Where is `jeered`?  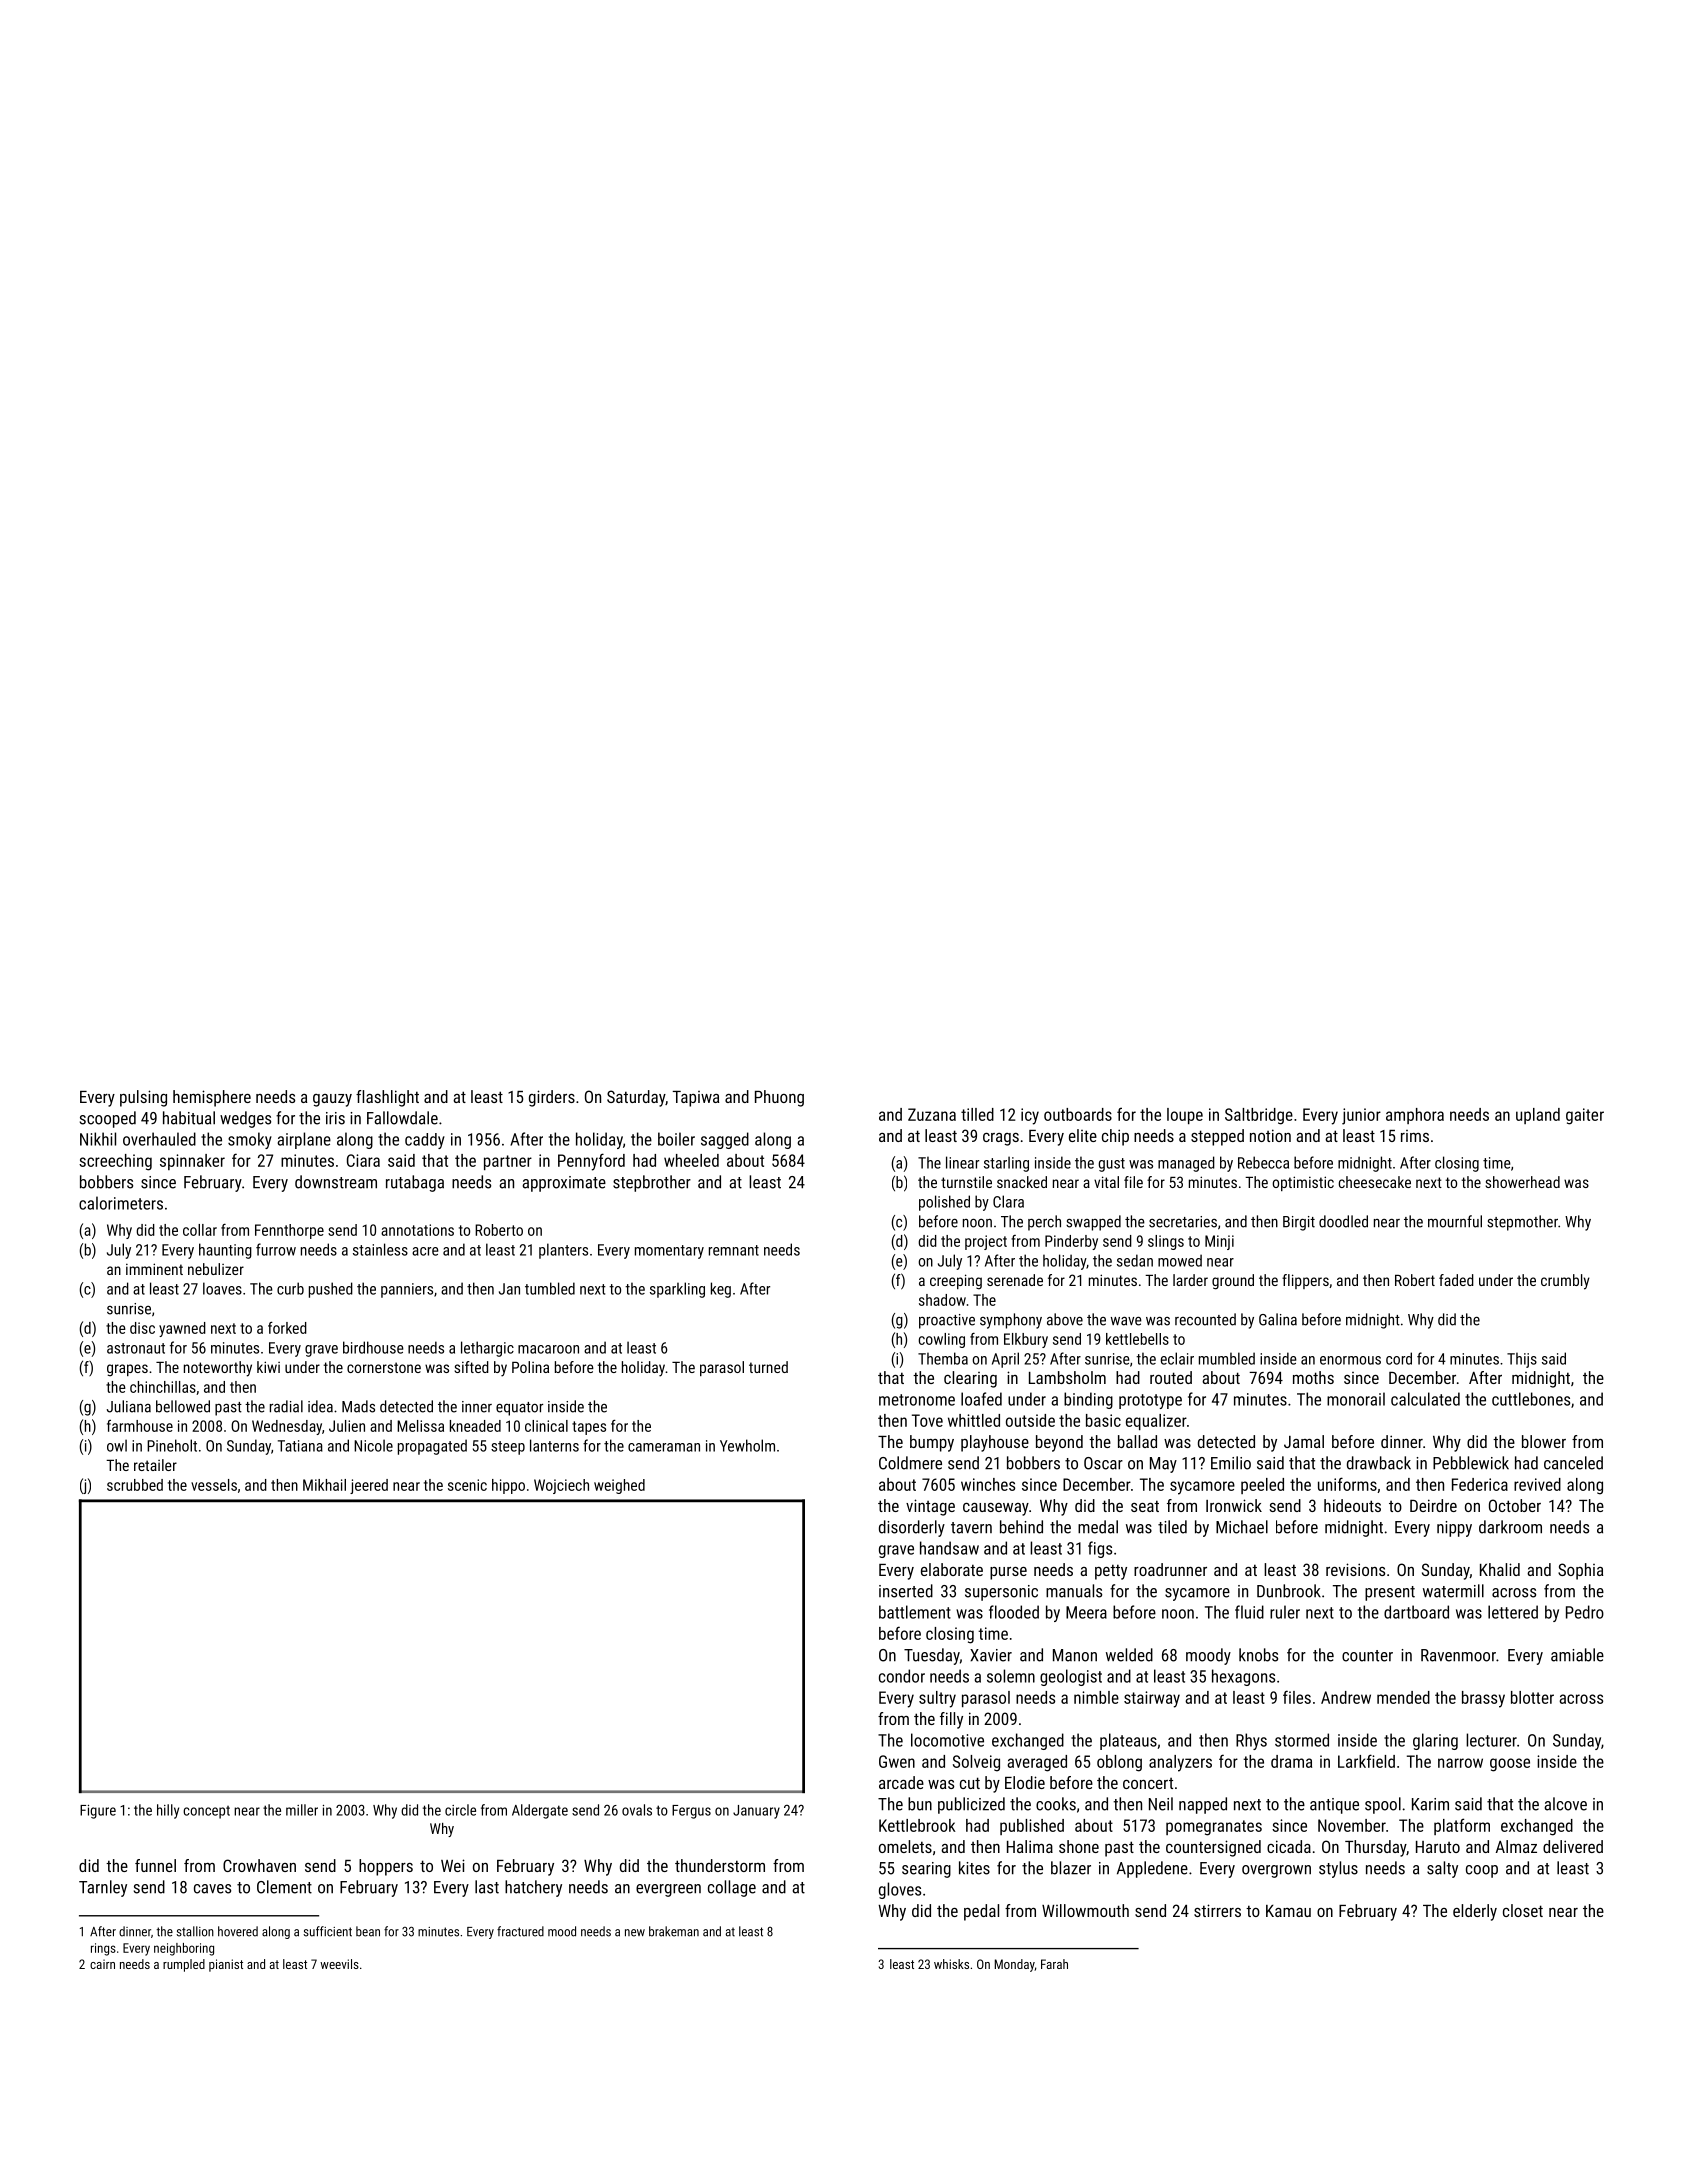
jeered is located at coordinates (369, 1486).
